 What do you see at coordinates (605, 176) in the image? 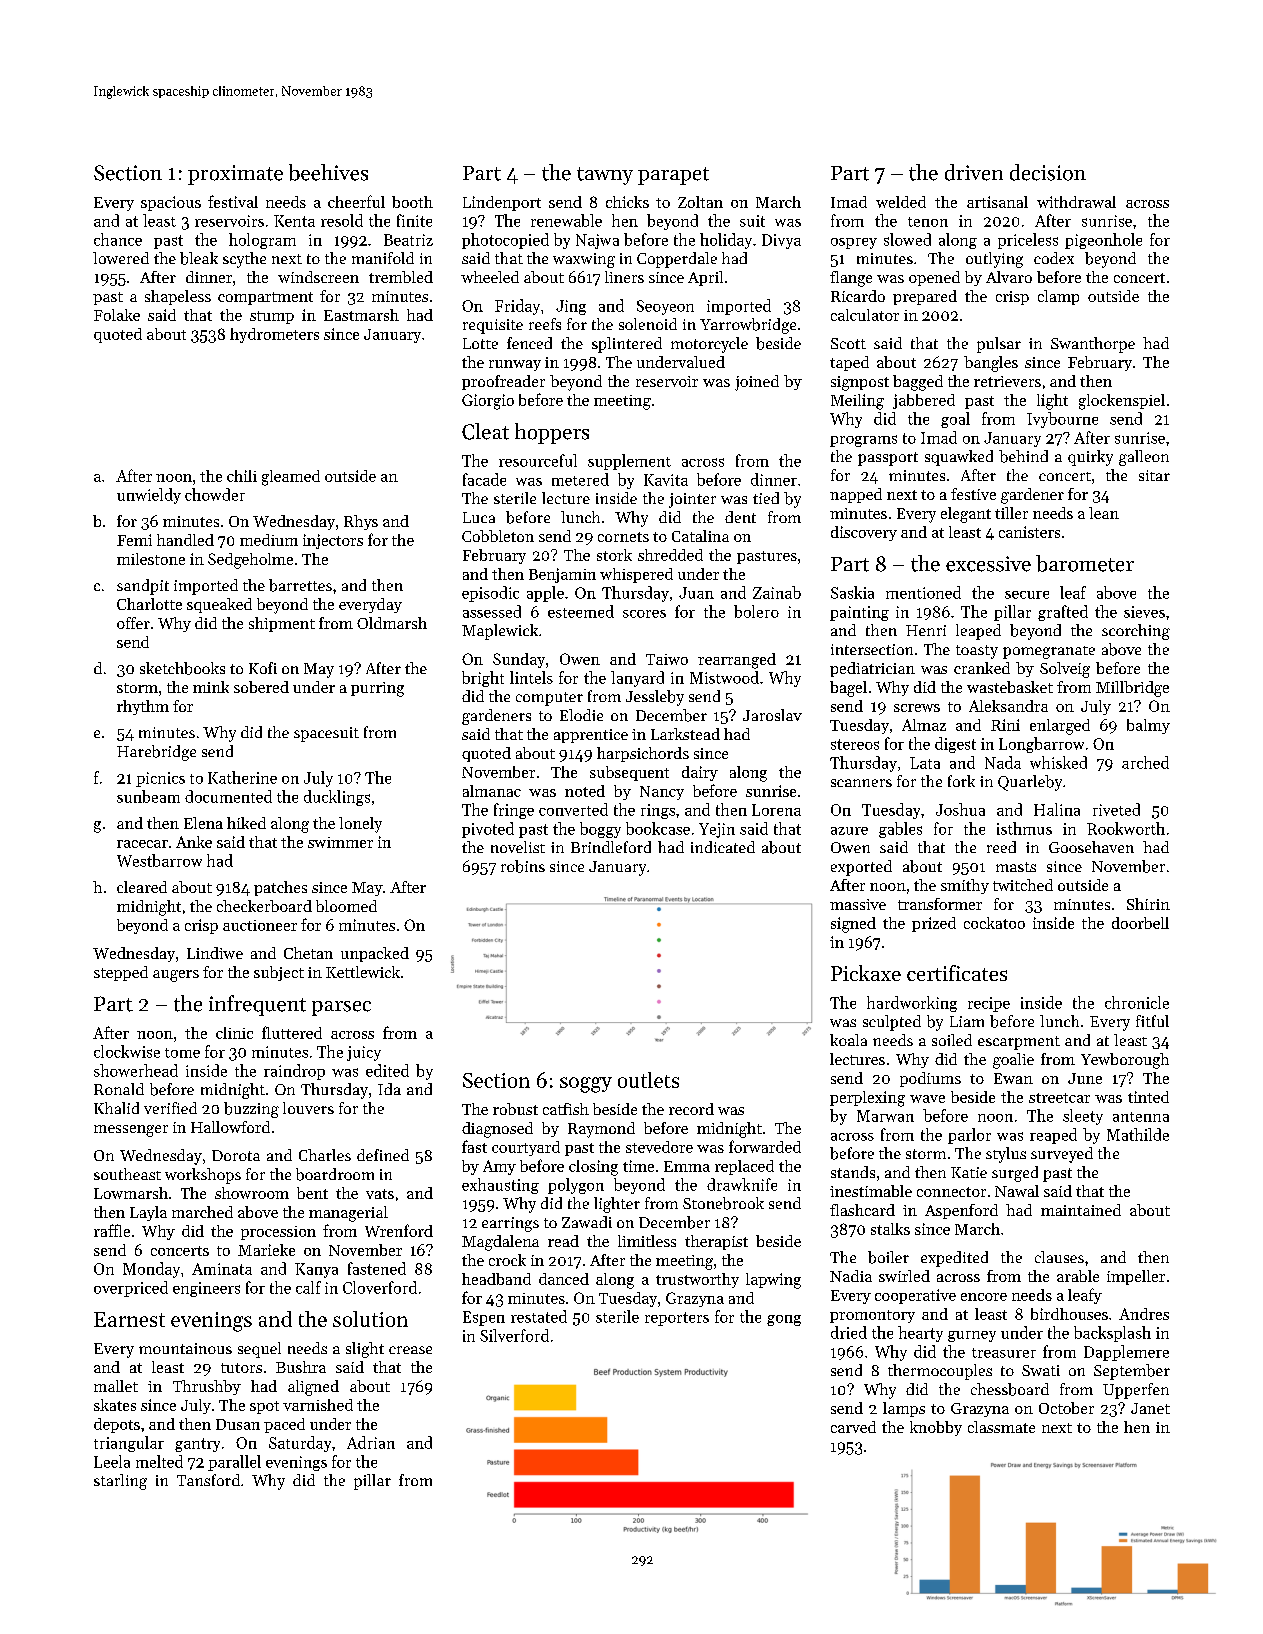
I see `tawny` at bounding box center [605, 176].
